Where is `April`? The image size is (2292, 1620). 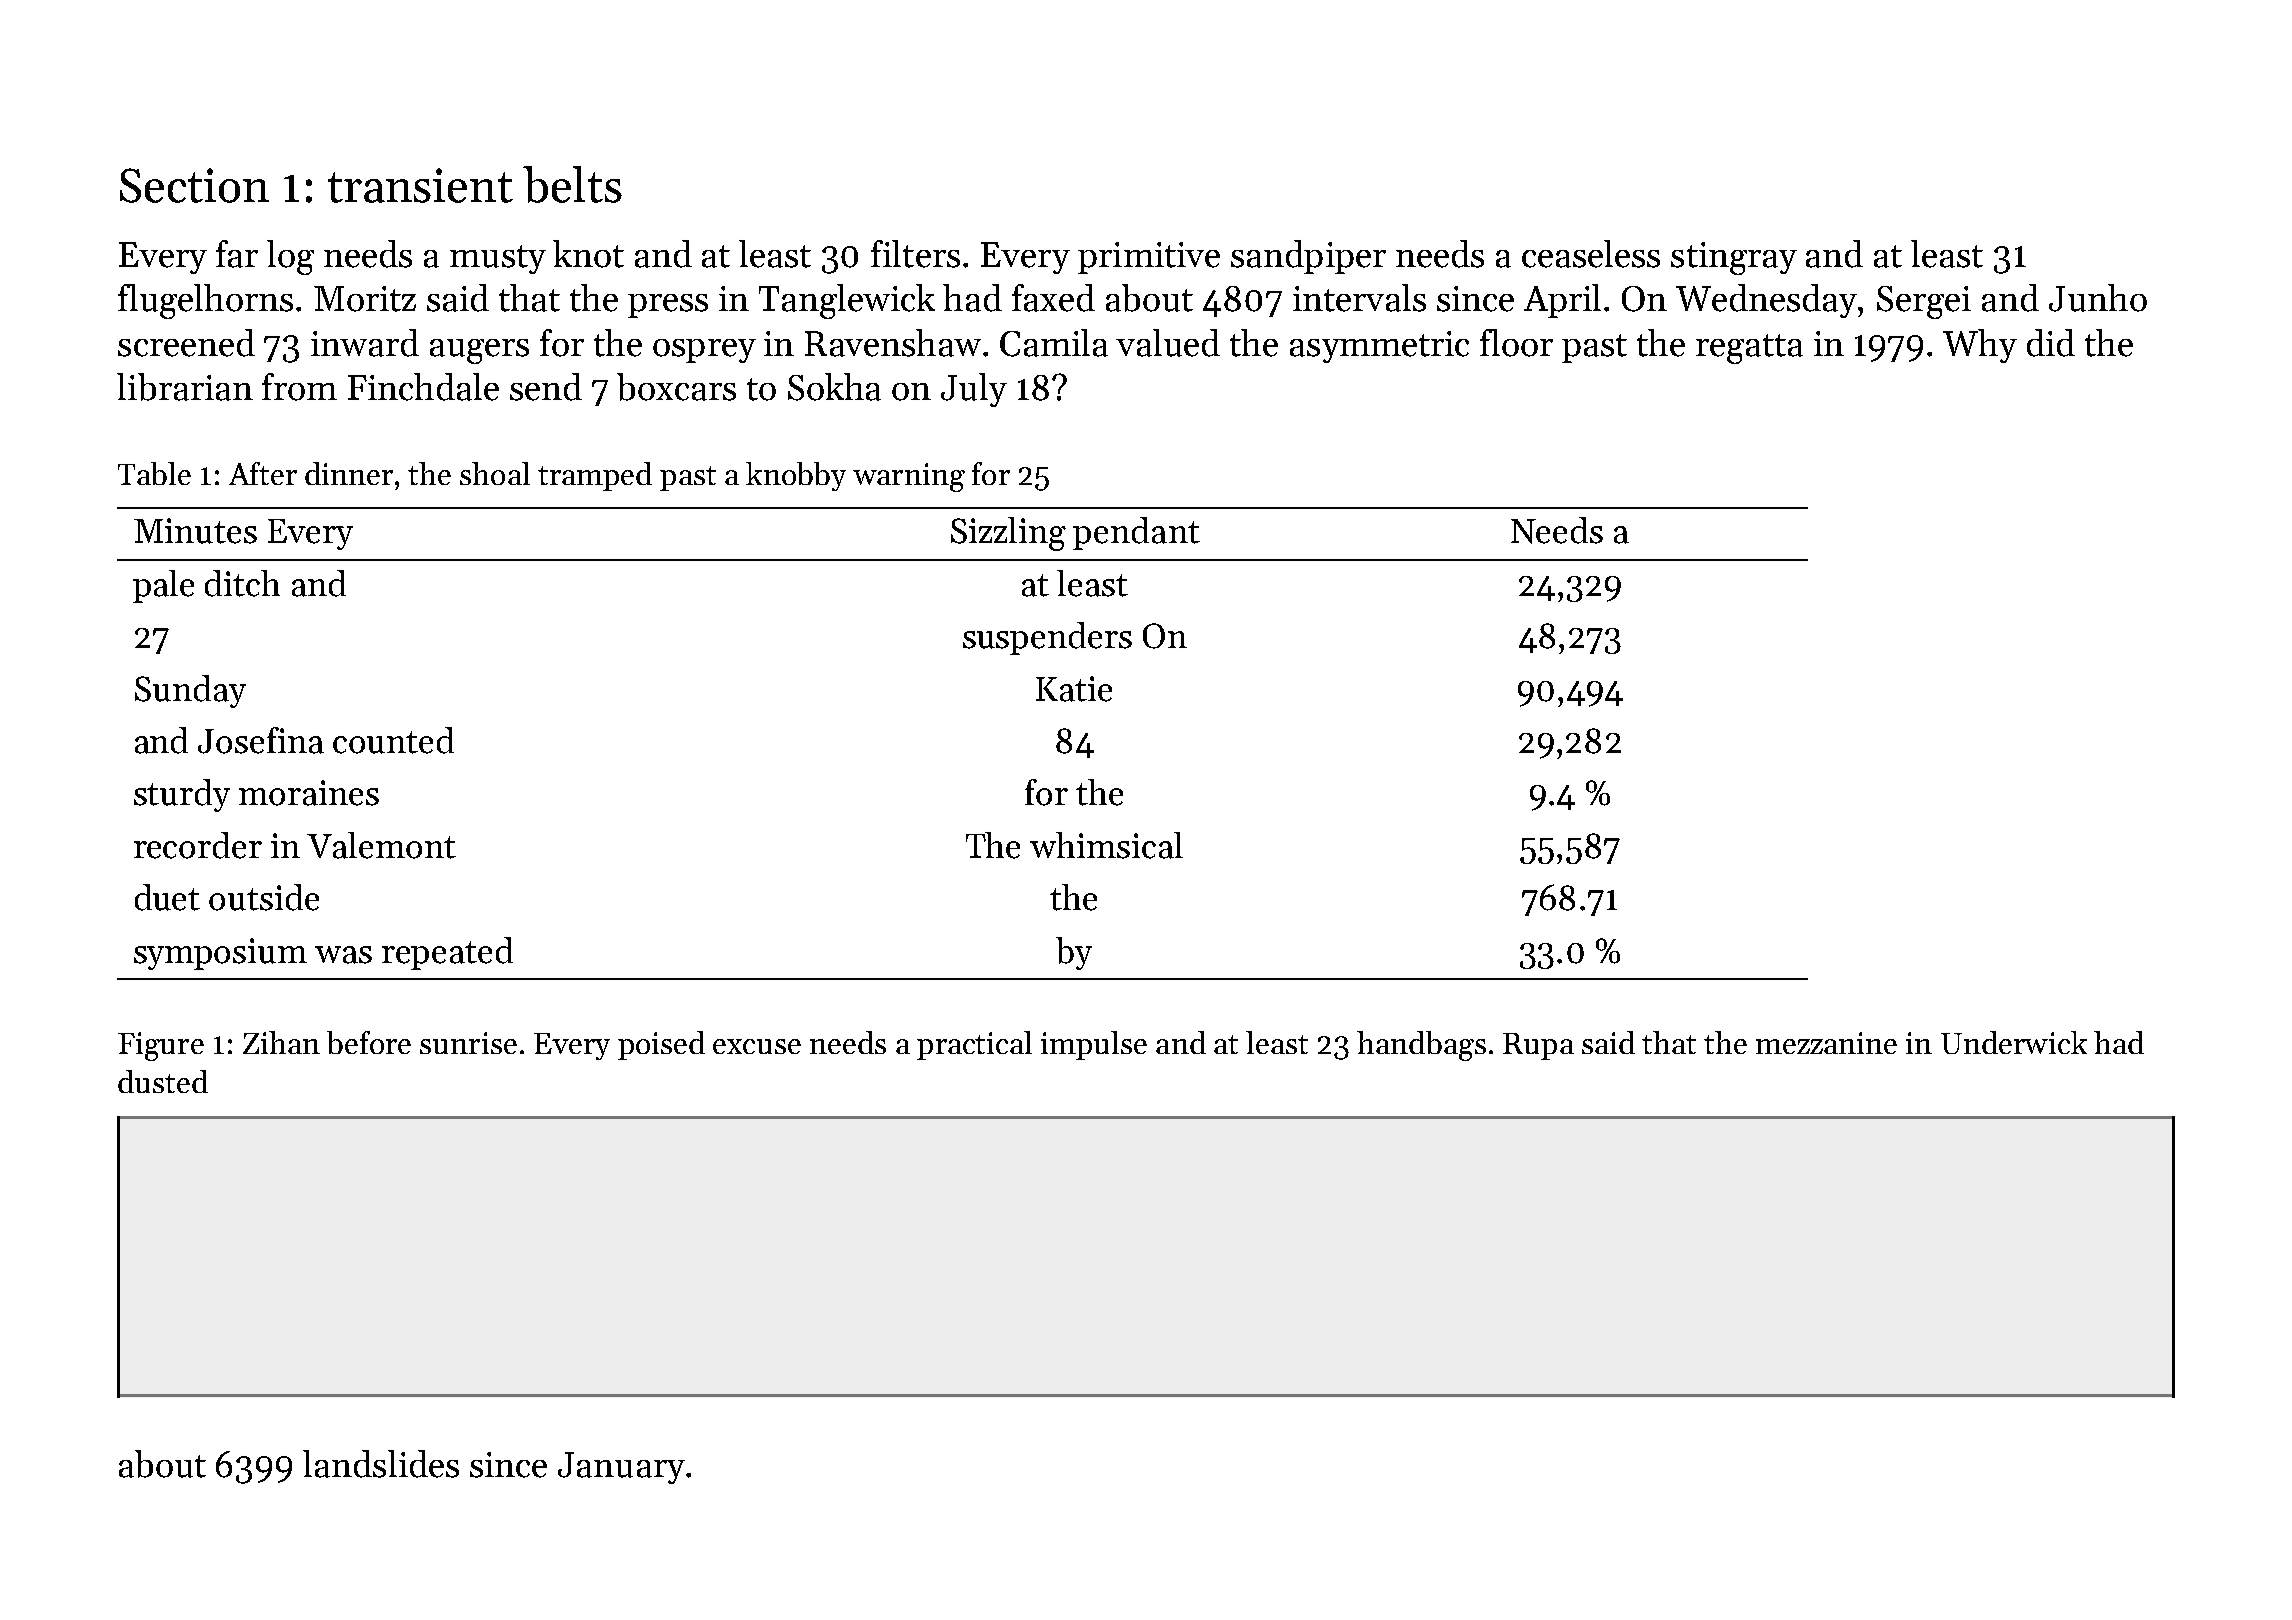 April is located at coordinates (1562, 301).
